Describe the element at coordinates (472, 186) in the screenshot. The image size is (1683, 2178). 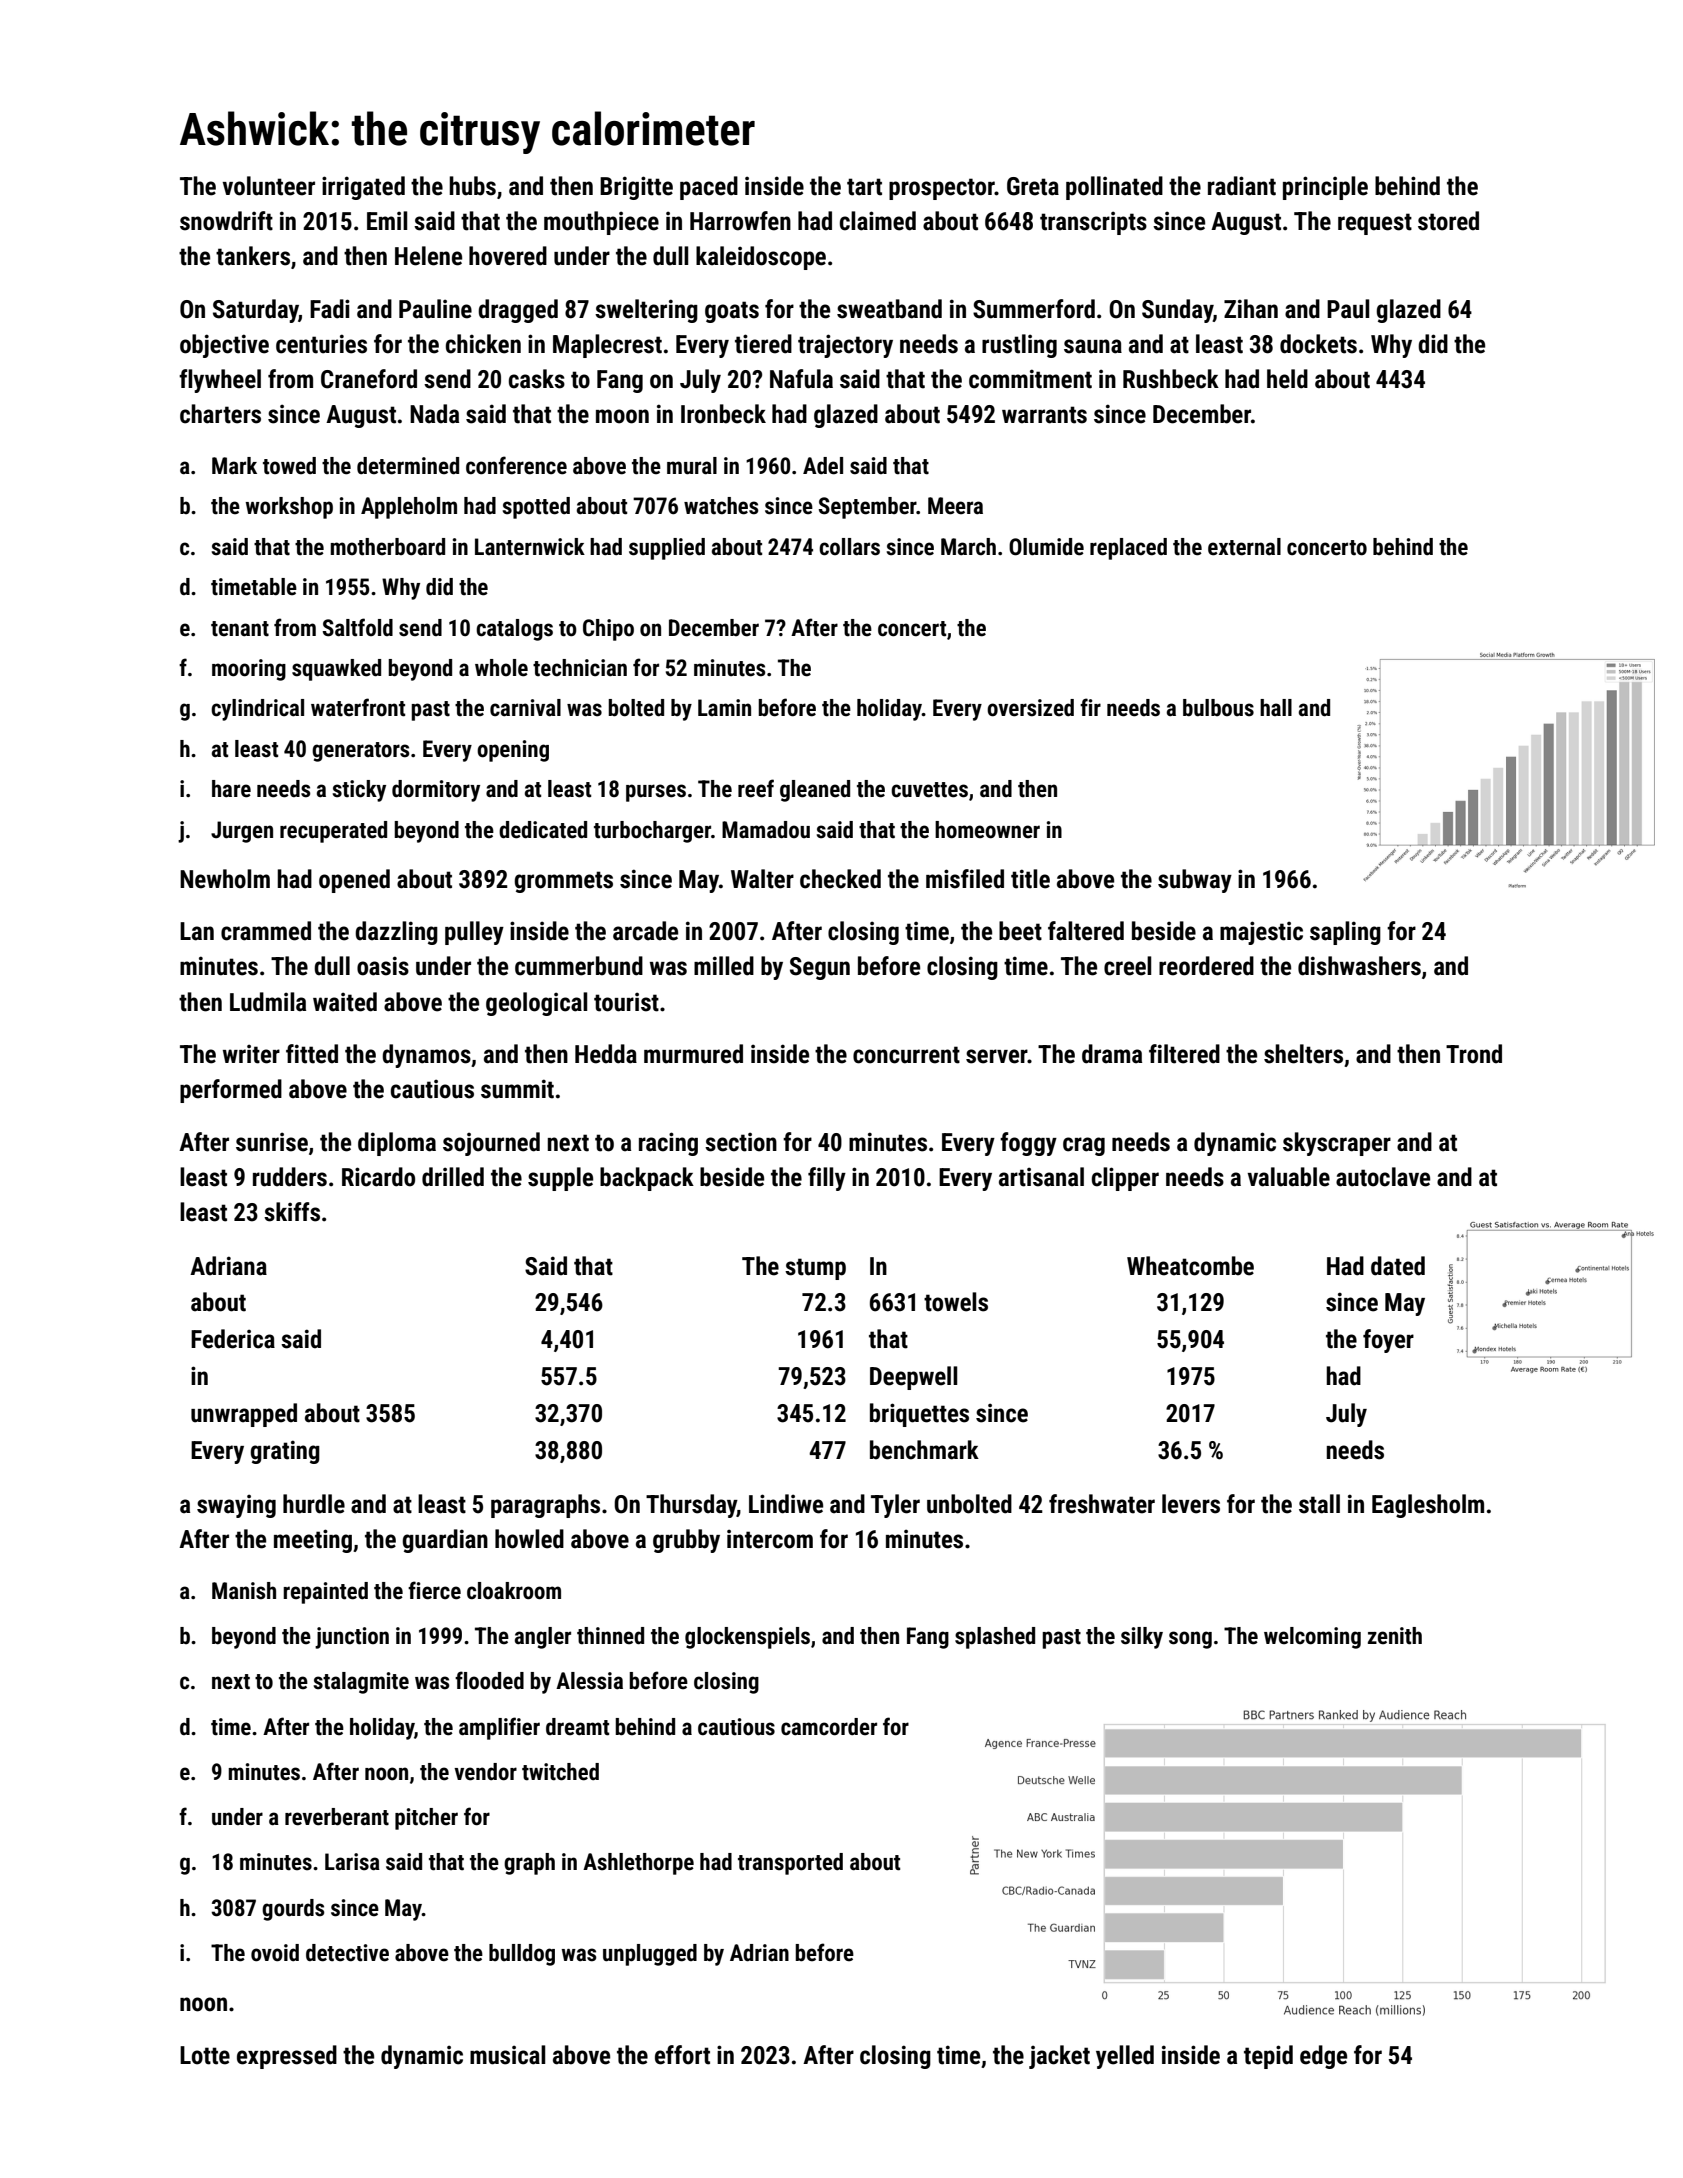
I see `hubs` at that location.
